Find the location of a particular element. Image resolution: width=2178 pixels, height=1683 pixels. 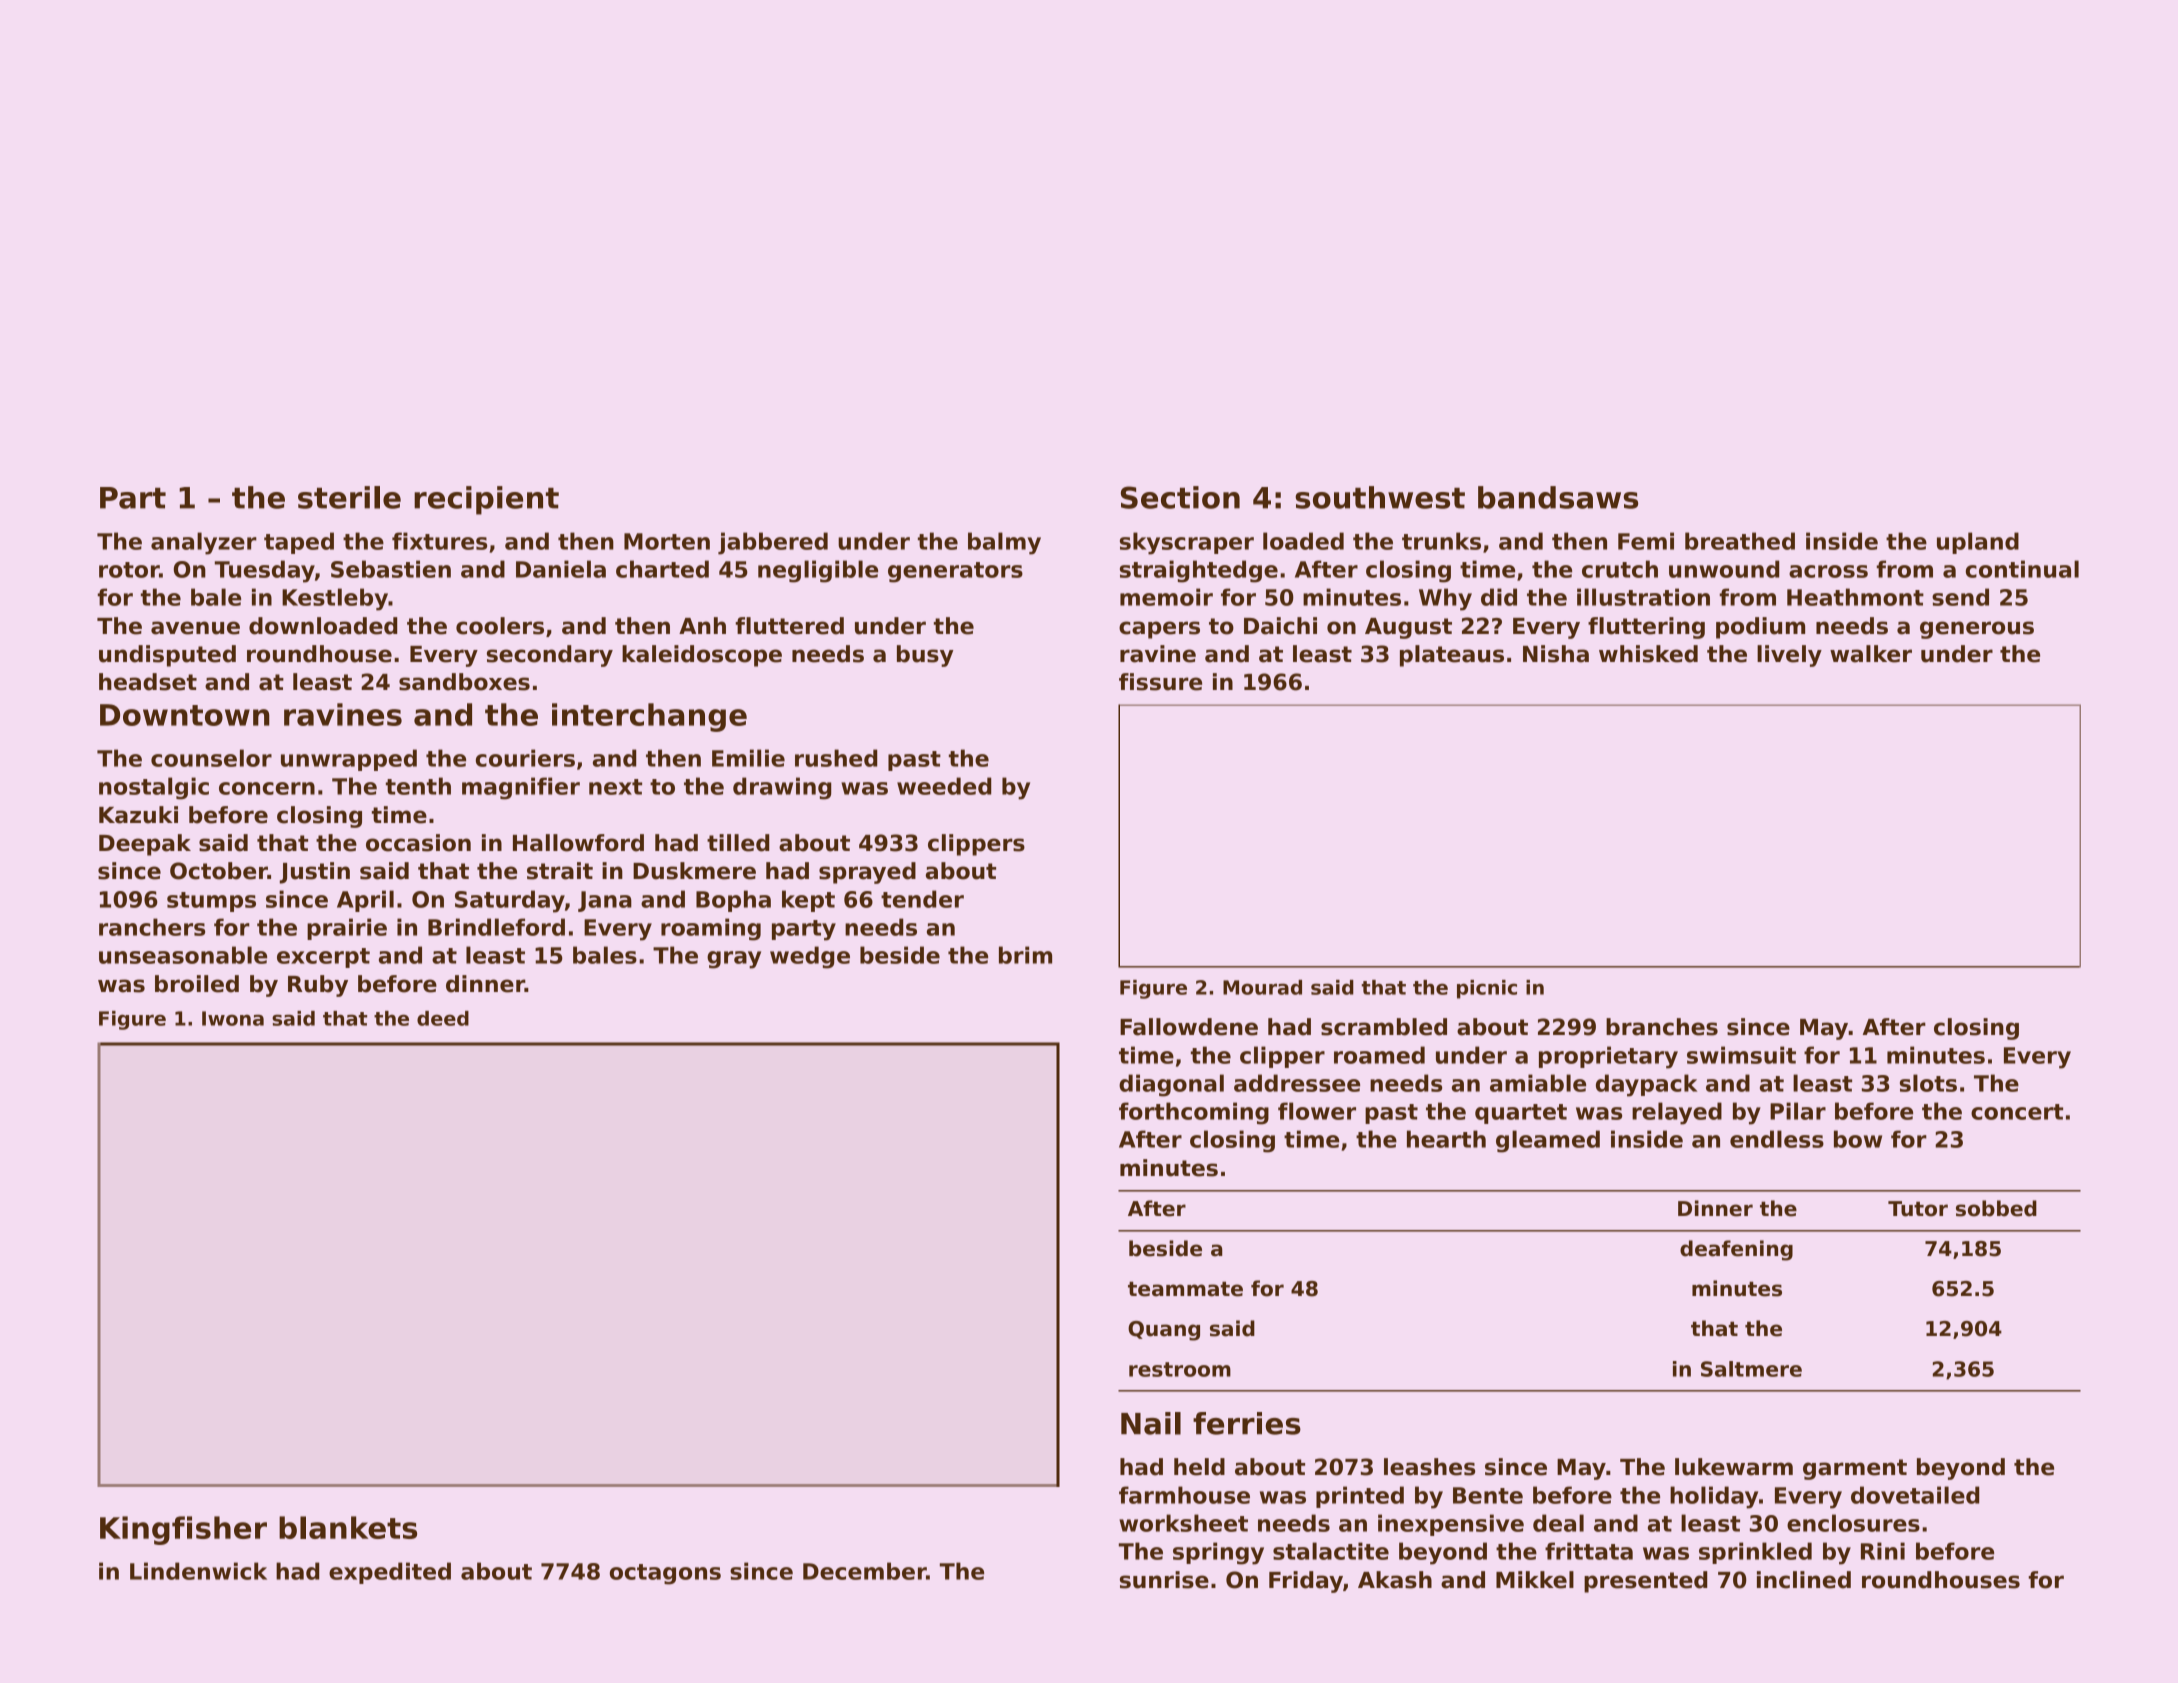

upland is located at coordinates (1978, 543).
